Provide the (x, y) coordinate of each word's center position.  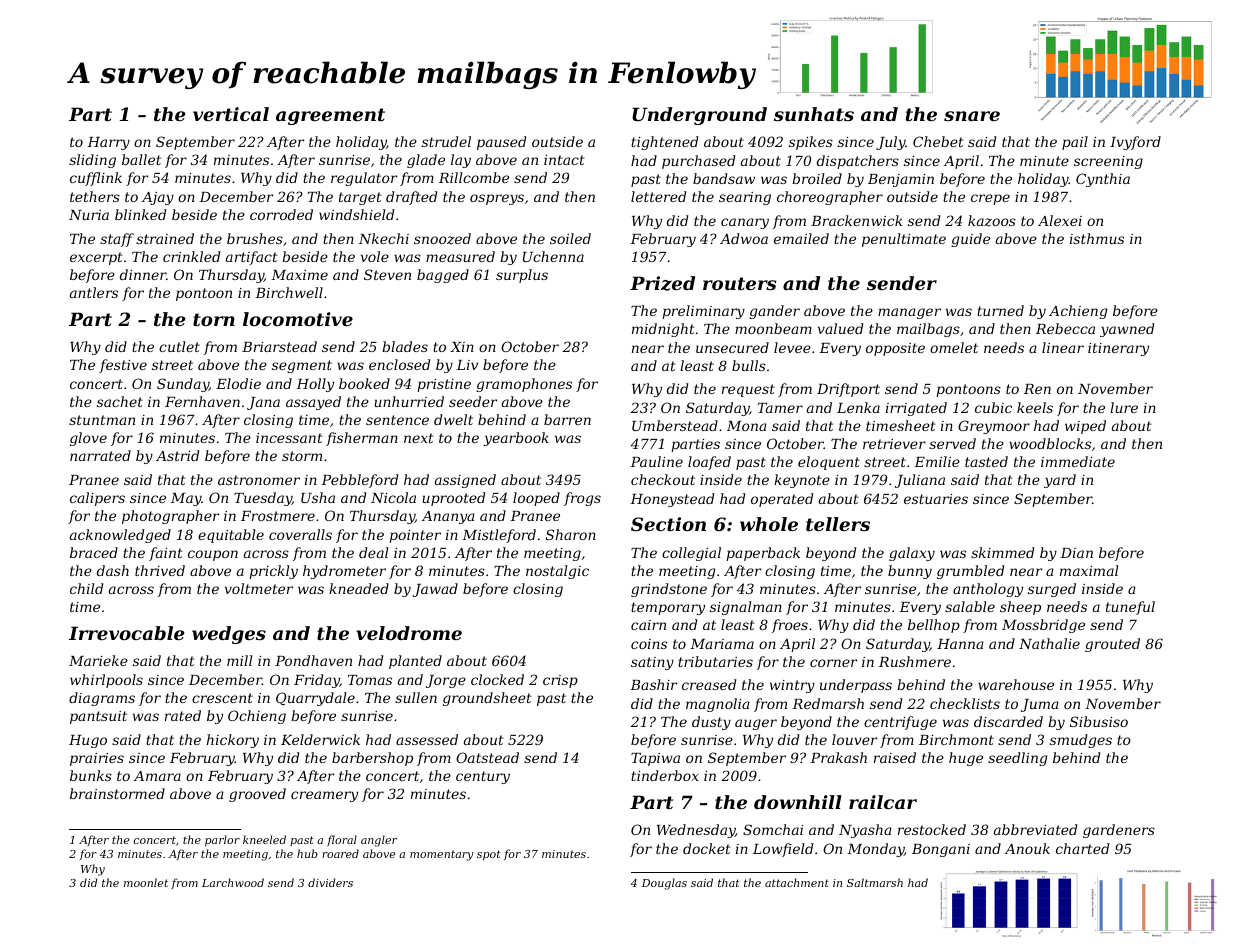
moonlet (146, 882)
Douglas (664, 884)
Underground (699, 116)
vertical (231, 114)
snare (972, 116)
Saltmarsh (875, 882)
